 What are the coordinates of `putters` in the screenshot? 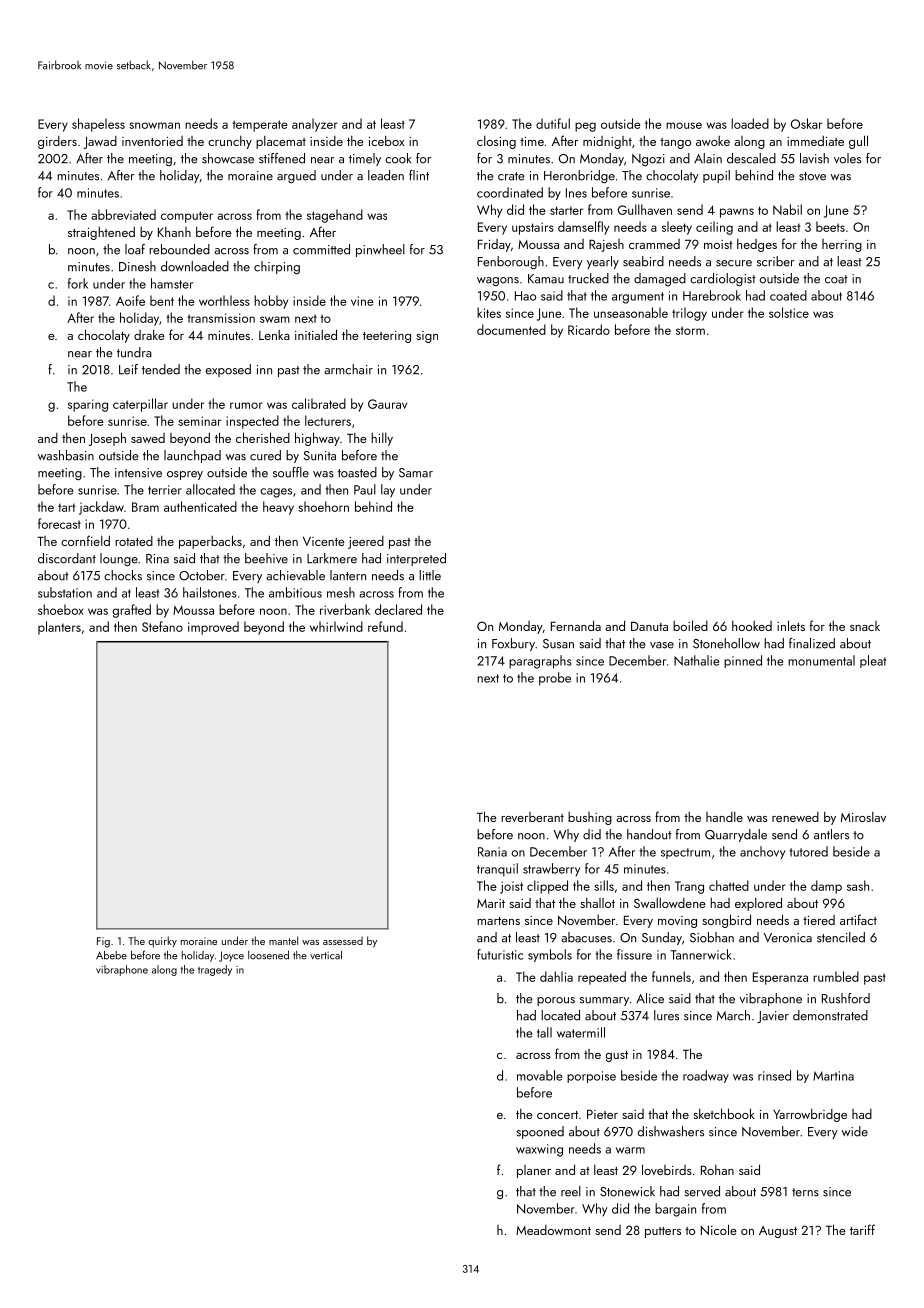 It's located at (663, 1232).
